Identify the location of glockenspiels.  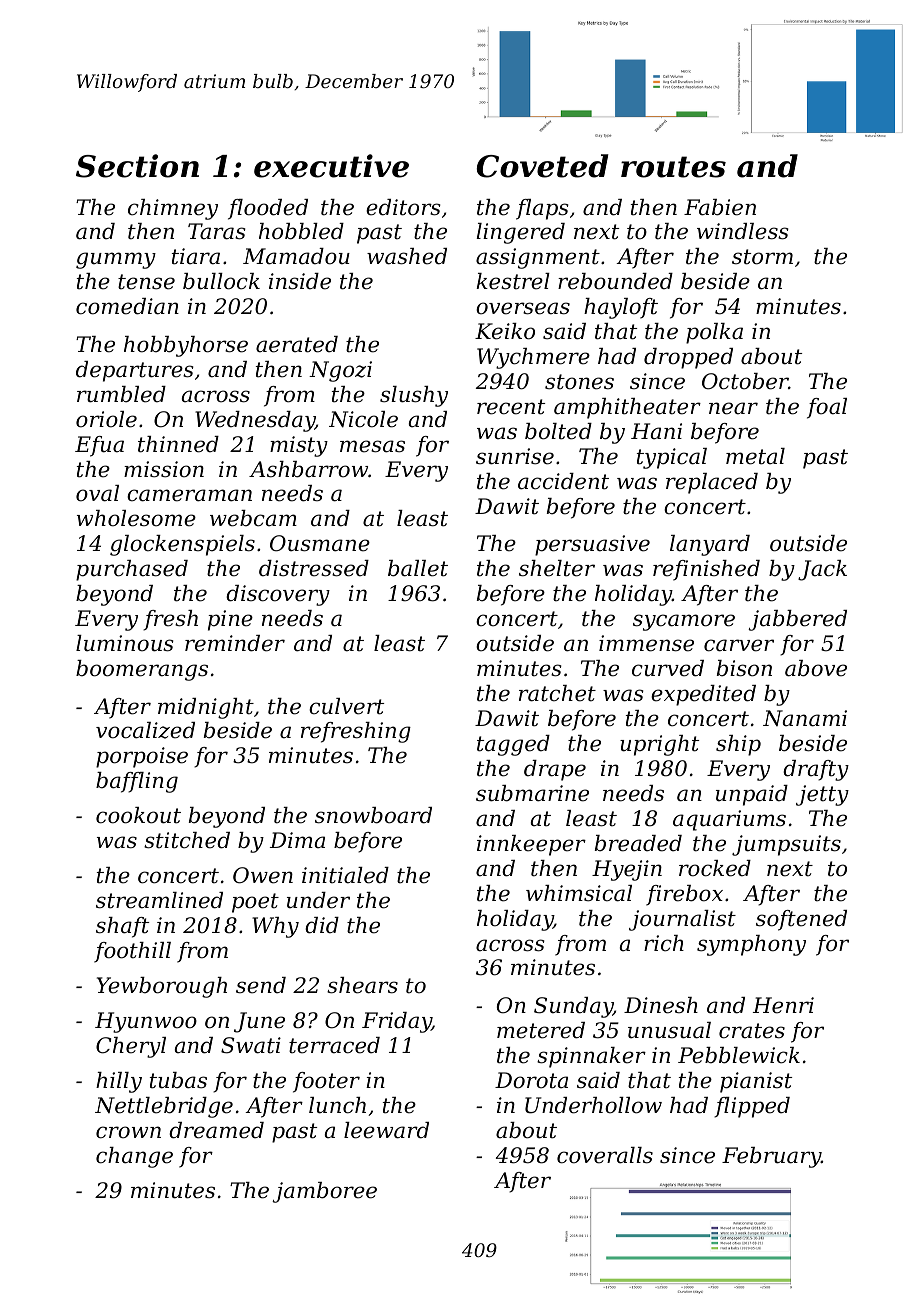
(182, 545).
